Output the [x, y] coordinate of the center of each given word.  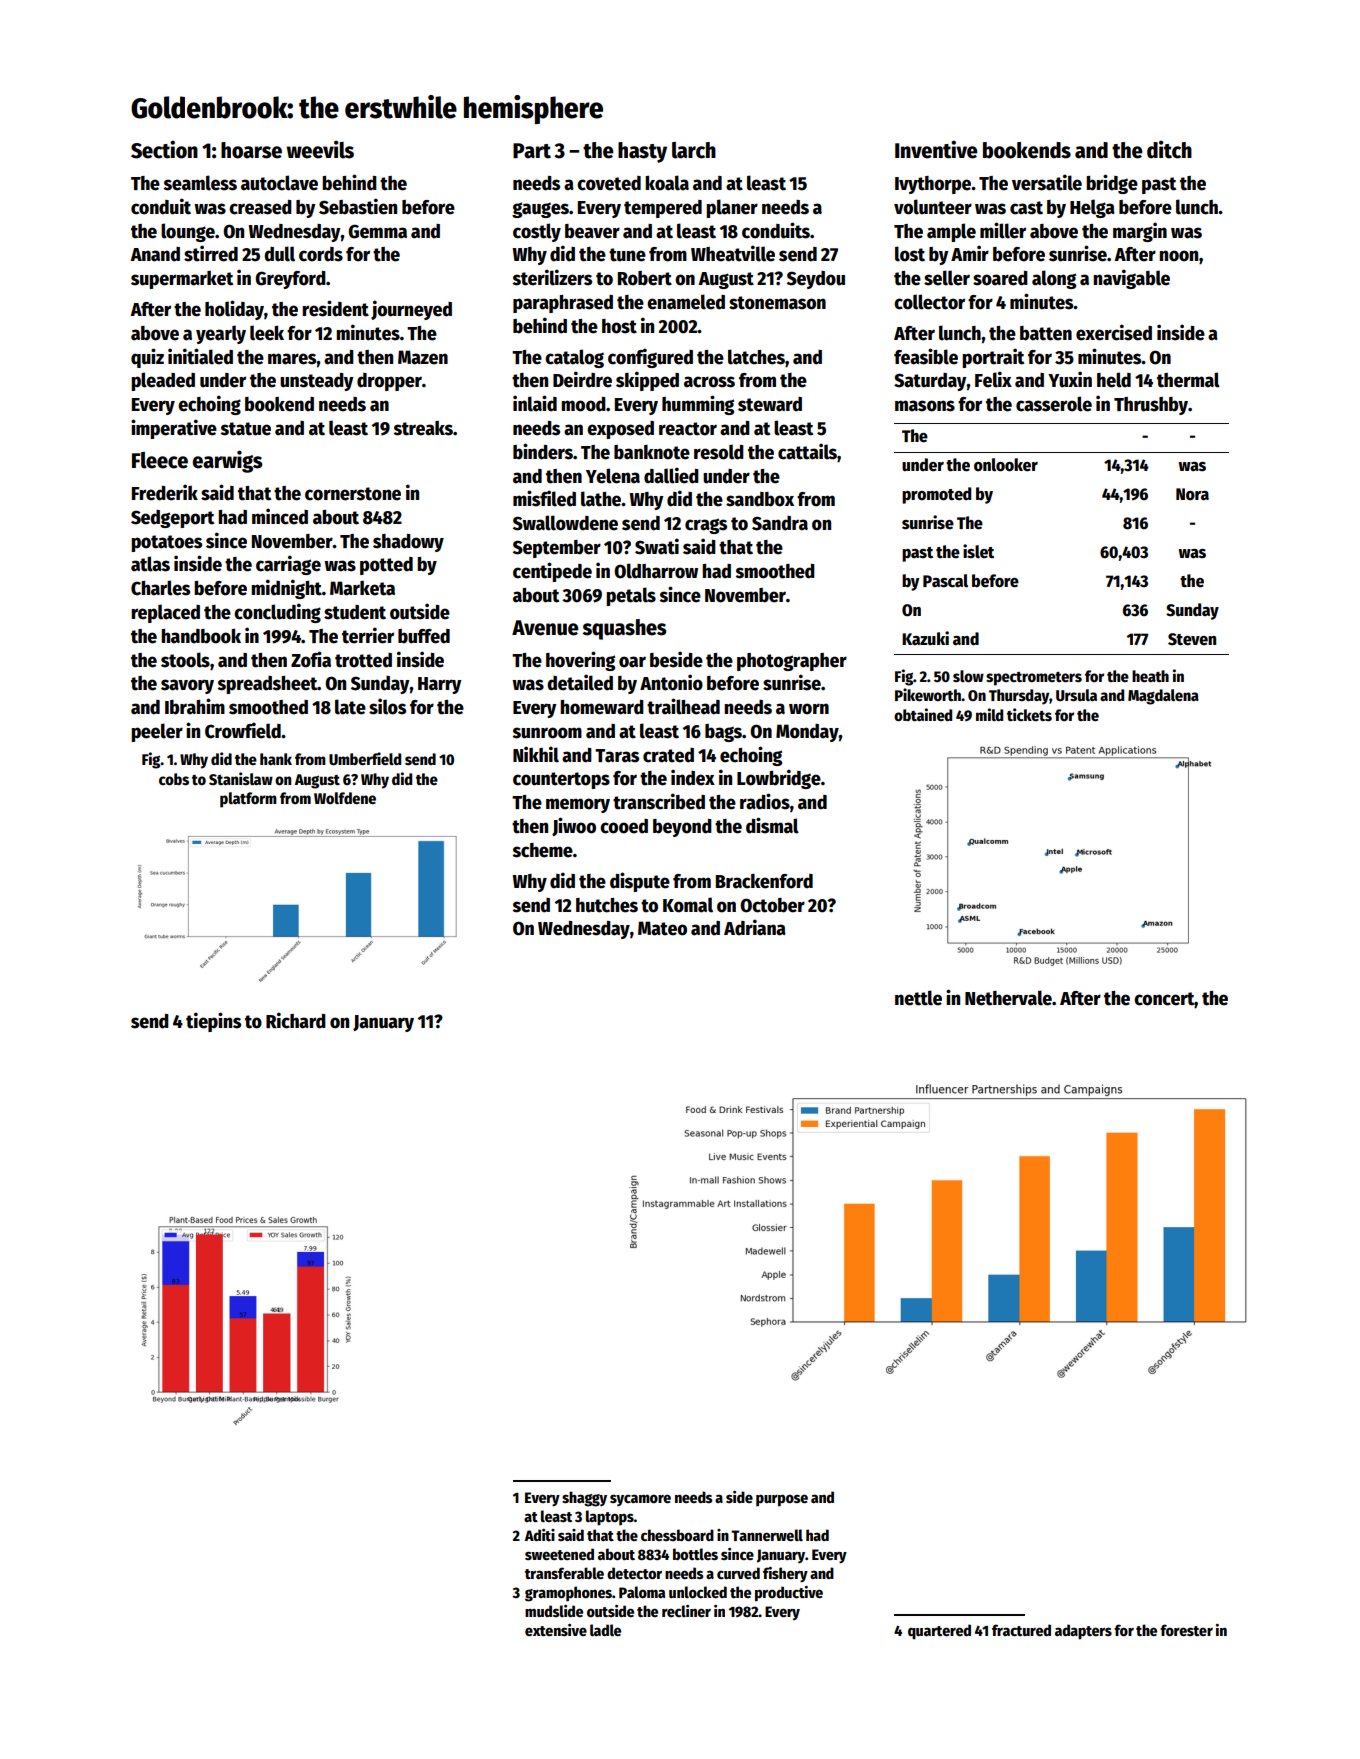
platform [248, 800]
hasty [642, 152]
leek [267, 333]
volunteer [933, 207]
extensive [556, 1630]
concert [1164, 1000]
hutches [607, 905]
